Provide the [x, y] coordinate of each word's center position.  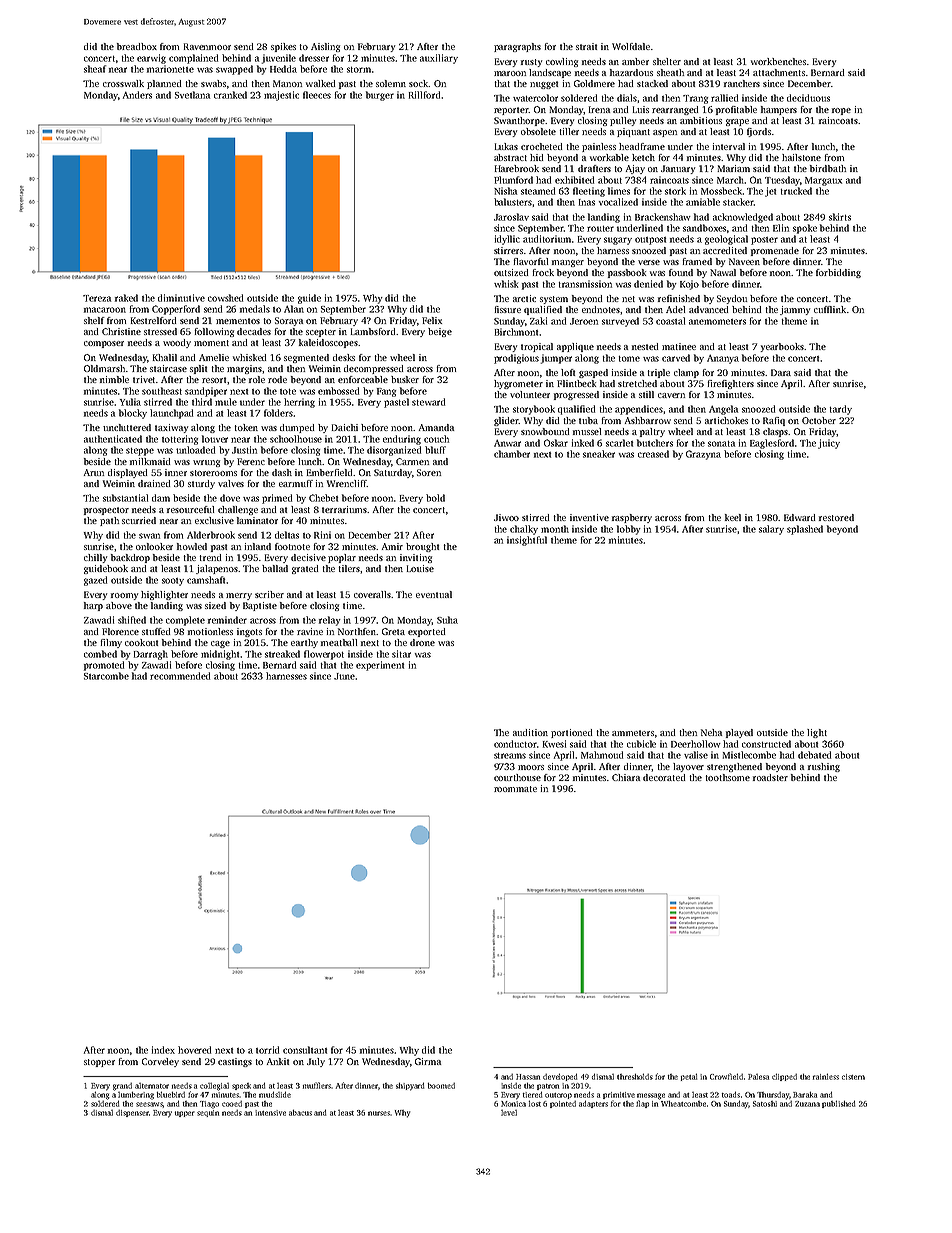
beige [440, 332]
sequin [208, 1113]
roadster [770, 777]
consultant [305, 1050]
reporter [511, 111]
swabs [213, 83]
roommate [515, 789]
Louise [420, 568]
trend [210, 557]
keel [733, 517]
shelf [94, 320]
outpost [650, 241]
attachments [779, 72]
